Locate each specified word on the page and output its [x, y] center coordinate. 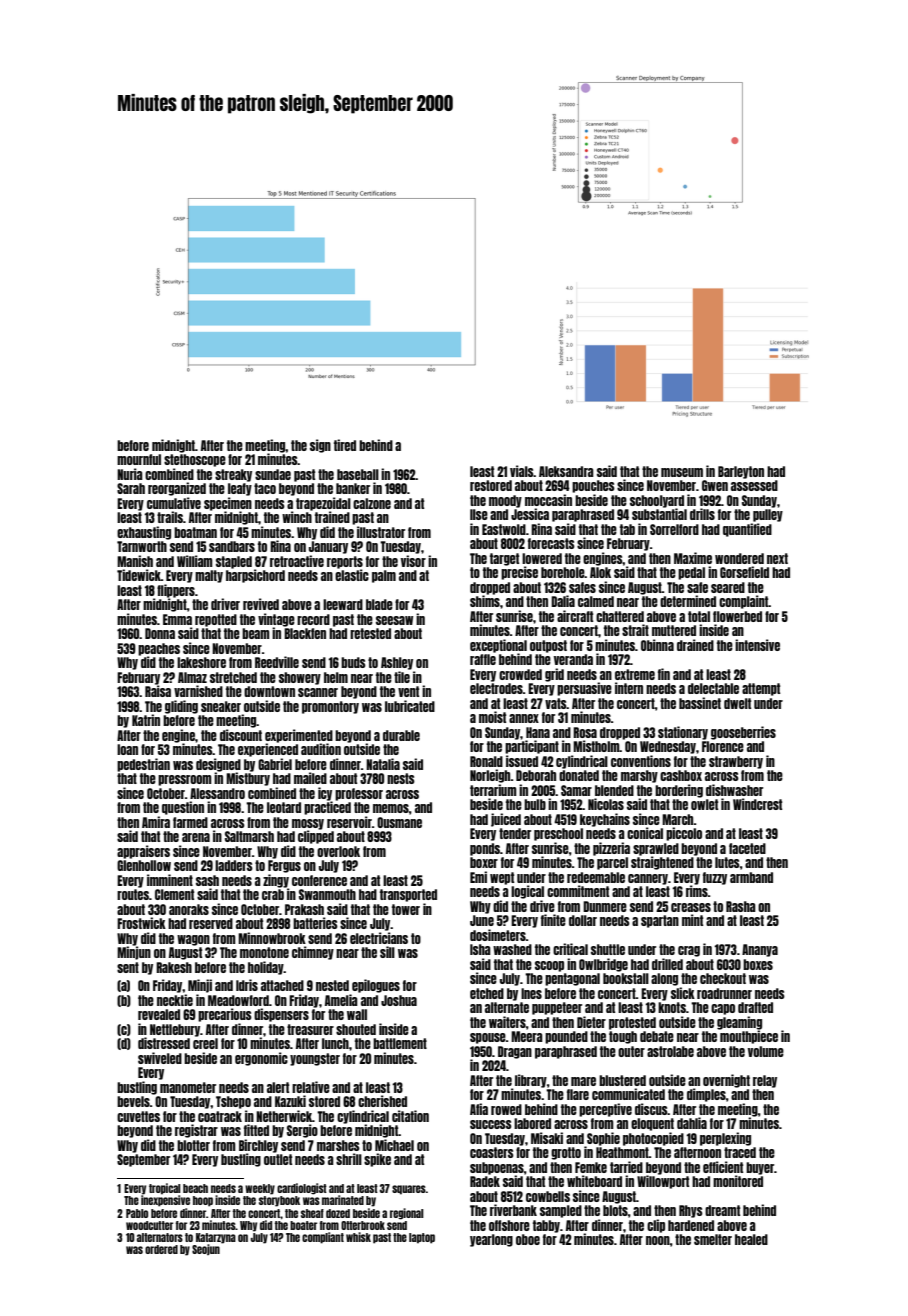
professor [359, 794]
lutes [727, 862]
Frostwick [141, 923]
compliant [323, 1238]
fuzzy [715, 878]
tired [345, 445]
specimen [228, 504]
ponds [485, 849]
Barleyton [741, 472]
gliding [181, 707]
